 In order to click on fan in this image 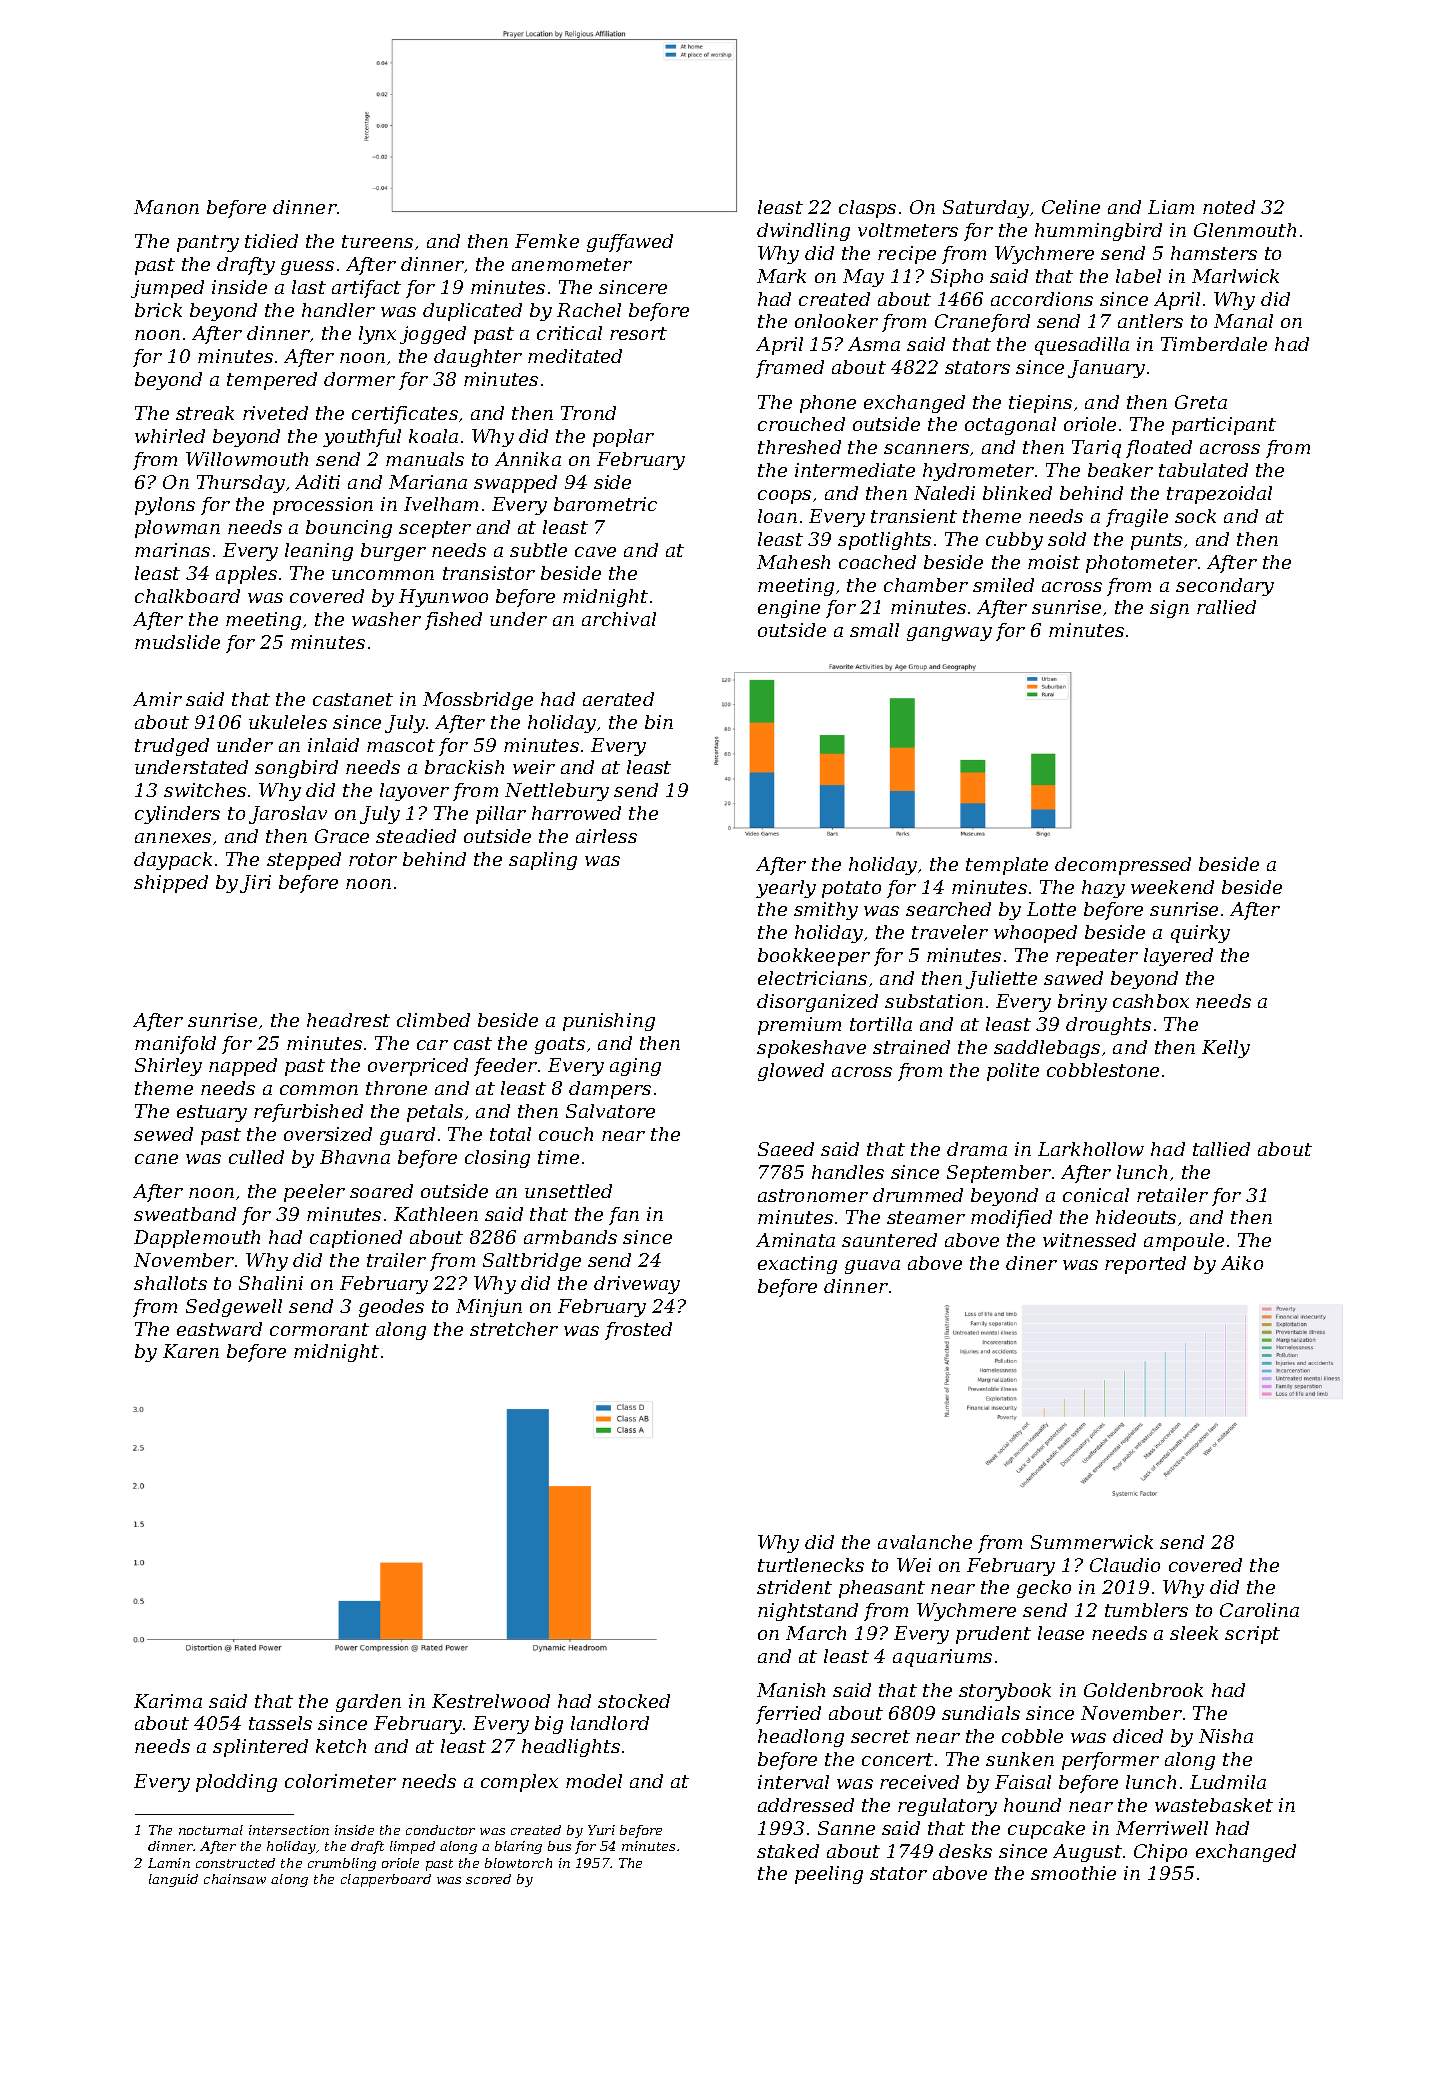, I will do `click(624, 1216)`.
